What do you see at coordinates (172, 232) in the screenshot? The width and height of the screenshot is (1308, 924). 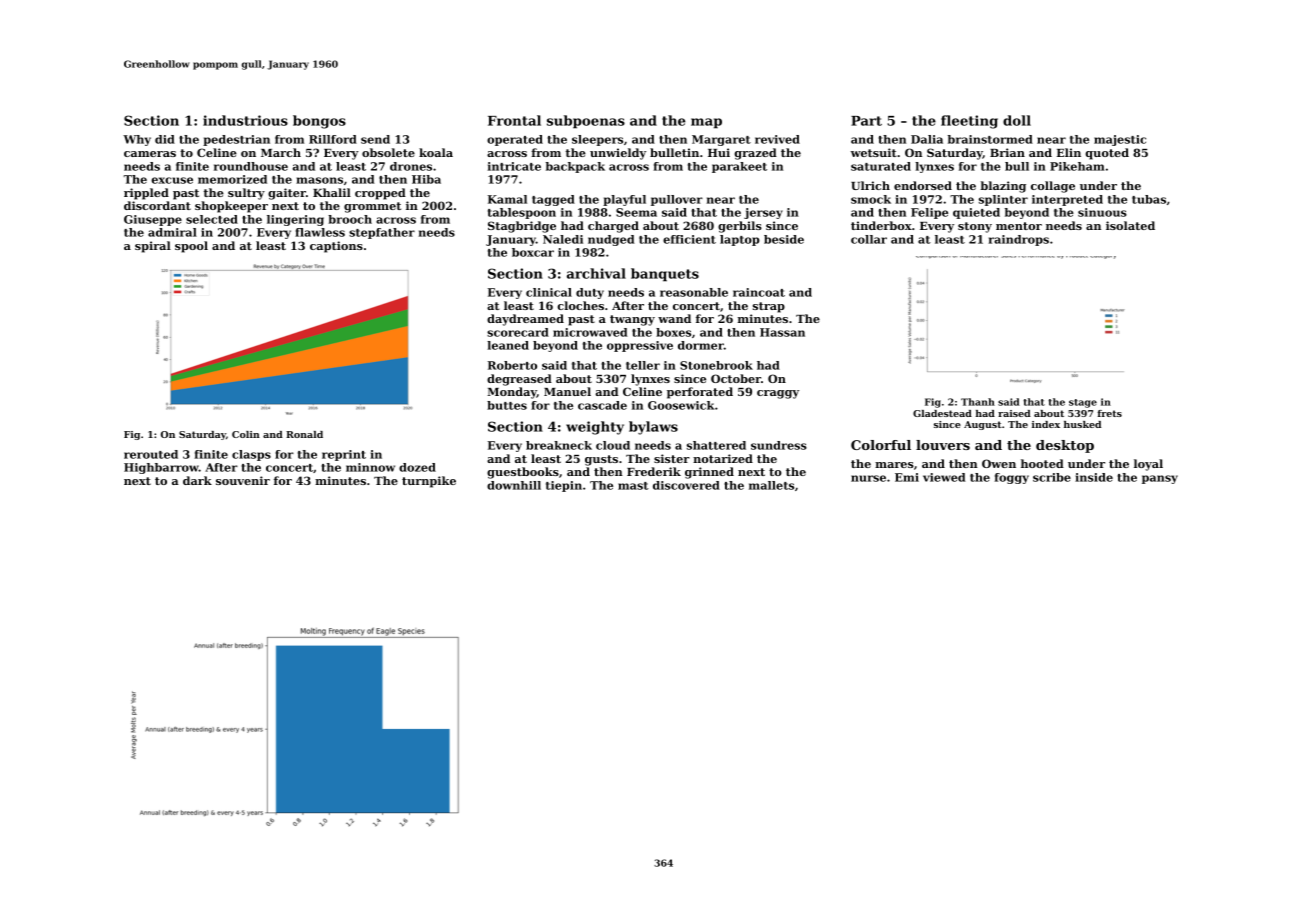 I see `admiral` at bounding box center [172, 232].
